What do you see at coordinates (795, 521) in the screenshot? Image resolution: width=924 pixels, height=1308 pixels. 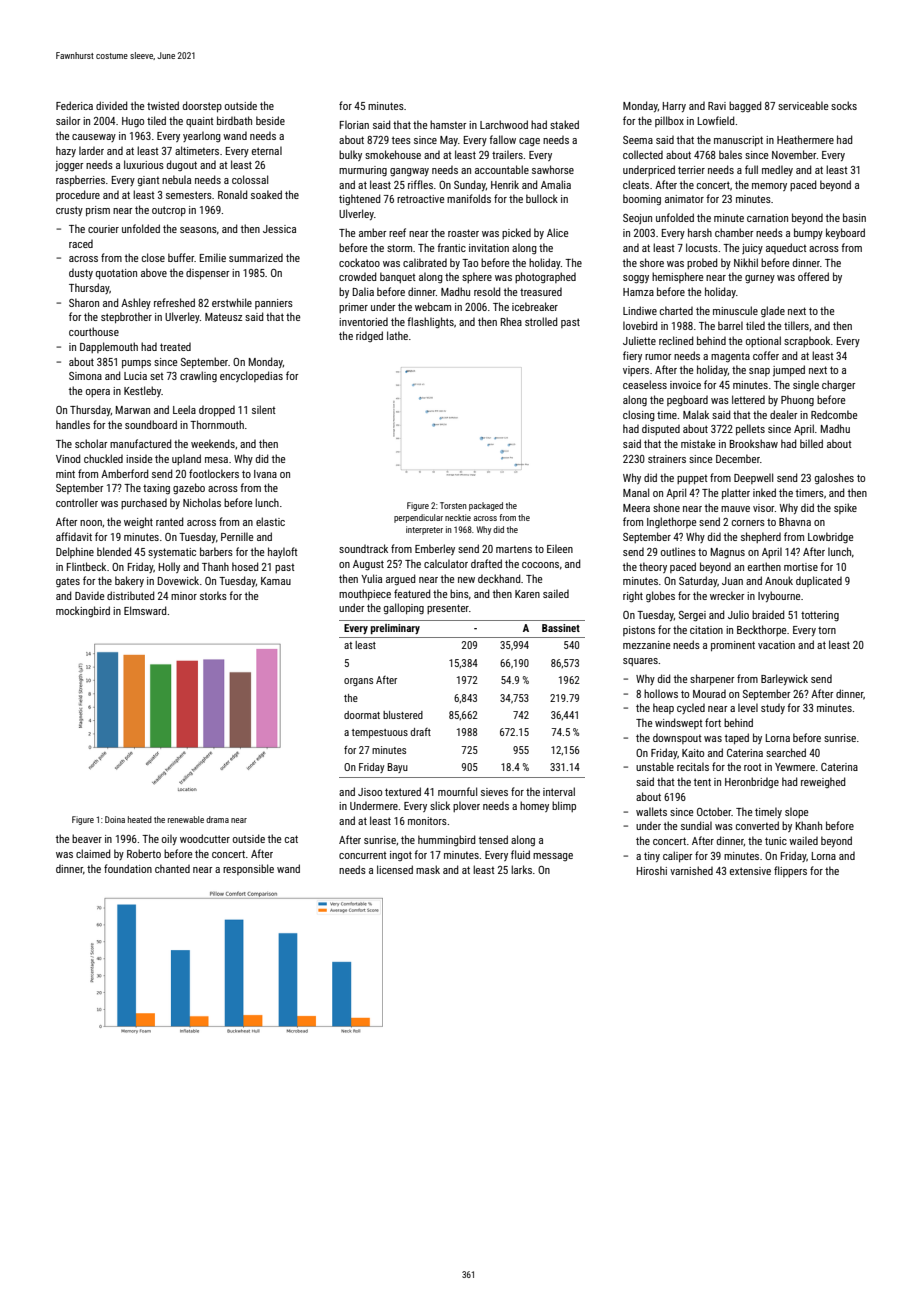 I see `Bhavna` at bounding box center [795, 521].
